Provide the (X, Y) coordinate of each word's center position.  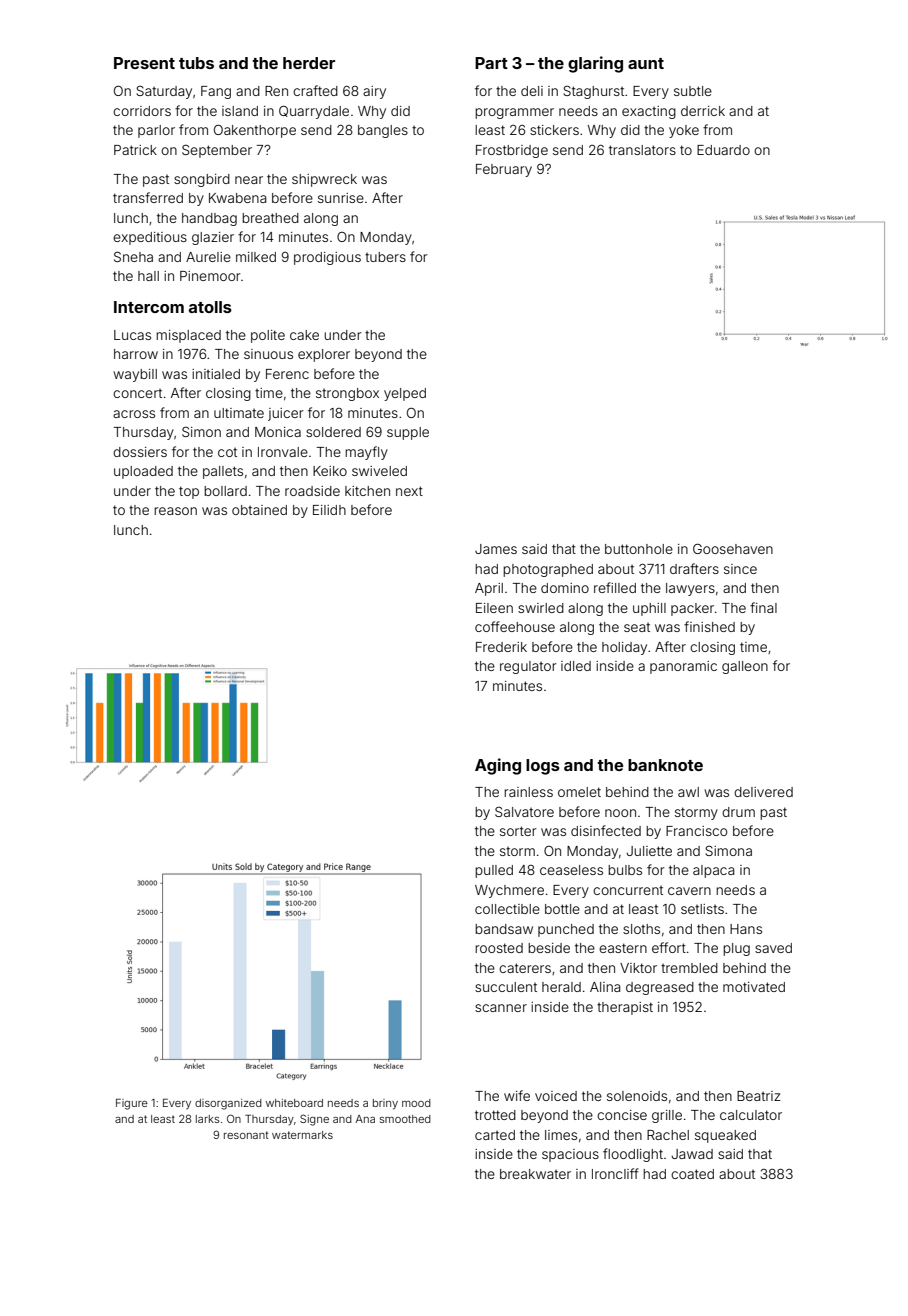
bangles (383, 131)
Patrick (135, 150)
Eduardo (723, 150)
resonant (246, 1135)
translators (642, 150)
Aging (498, 766)
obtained (259, 510)
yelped (405, 394)
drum (738, 812)
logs (543, 767)
